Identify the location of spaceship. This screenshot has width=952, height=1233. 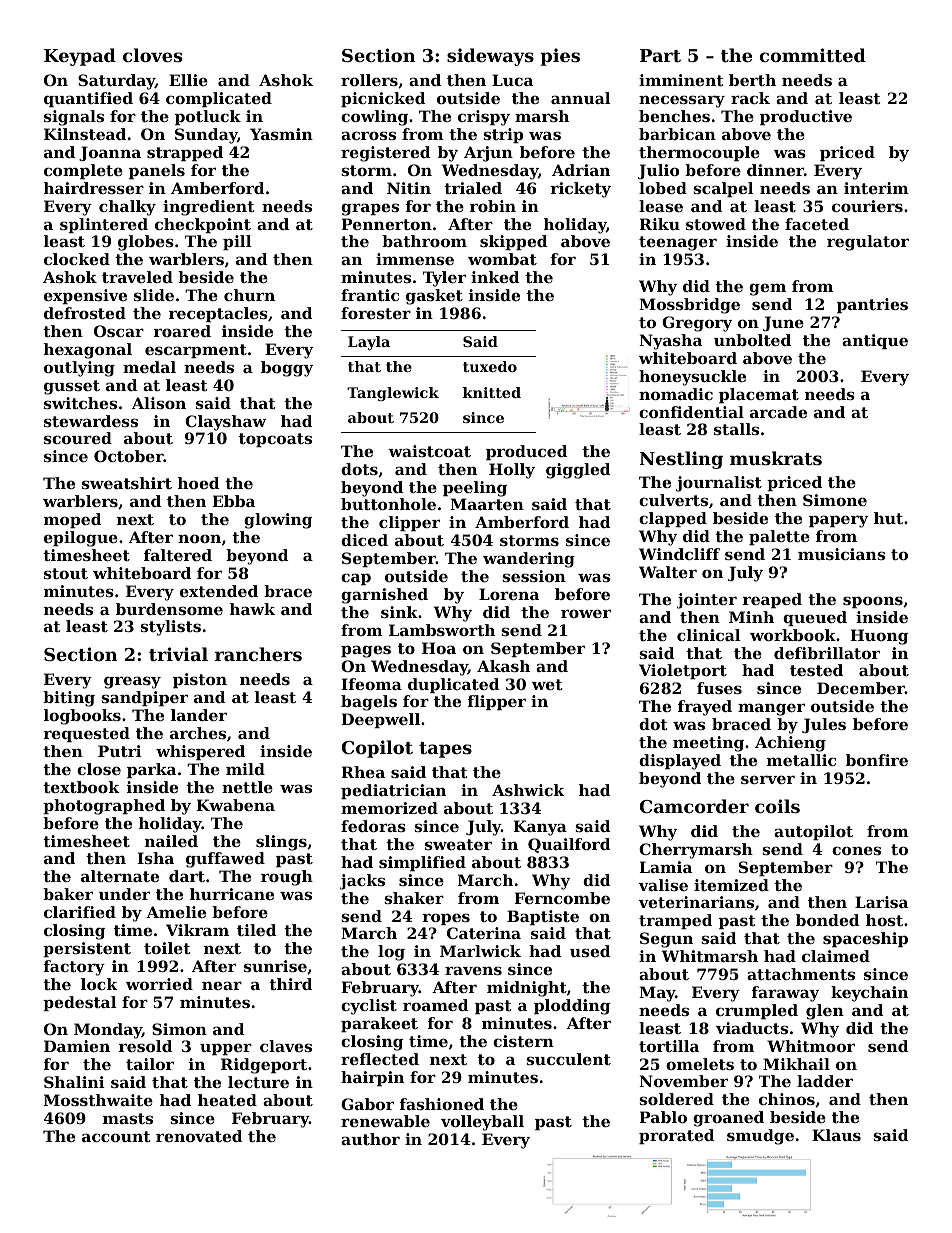
(865, 939).
